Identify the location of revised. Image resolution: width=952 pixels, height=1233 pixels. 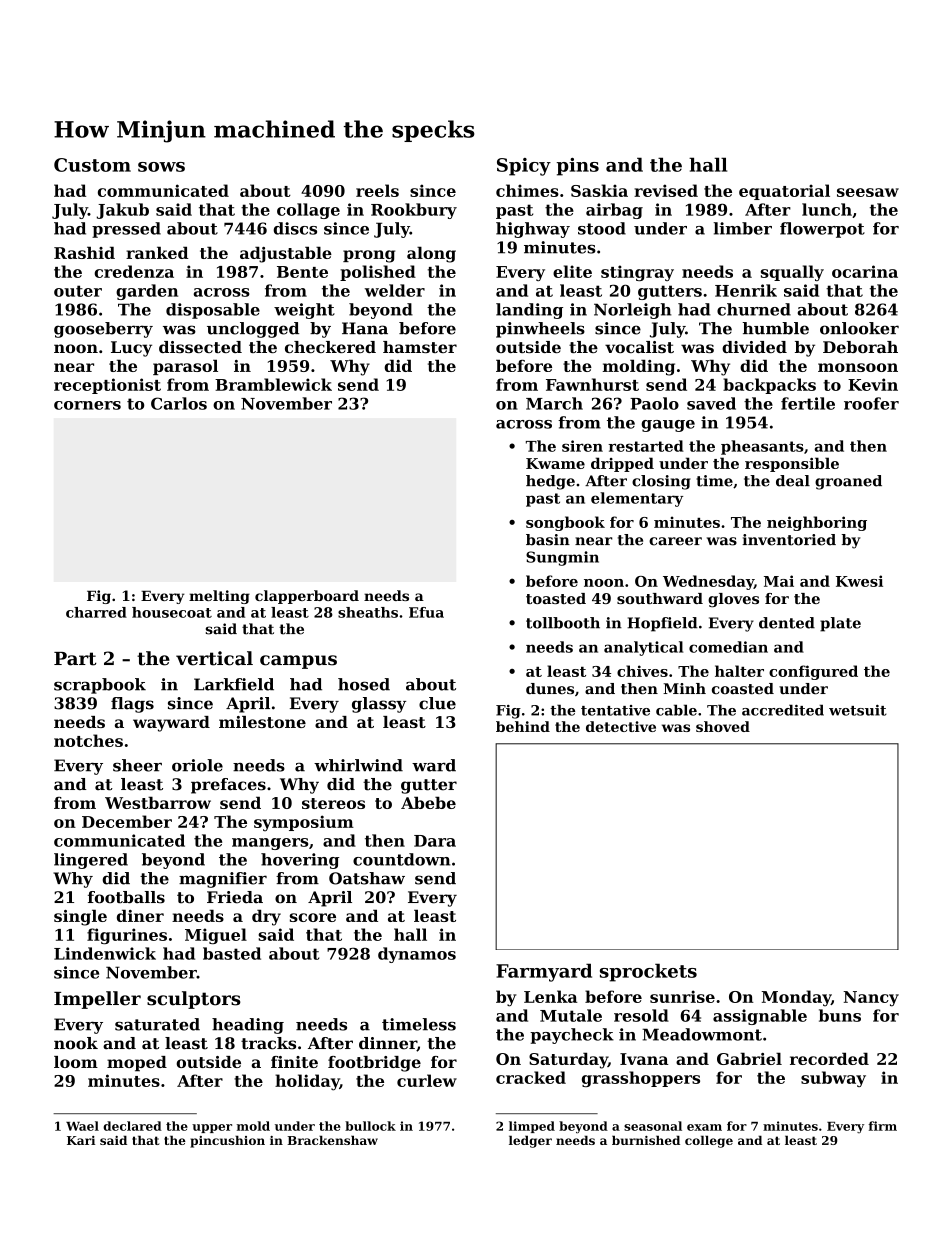
(666, 190).
